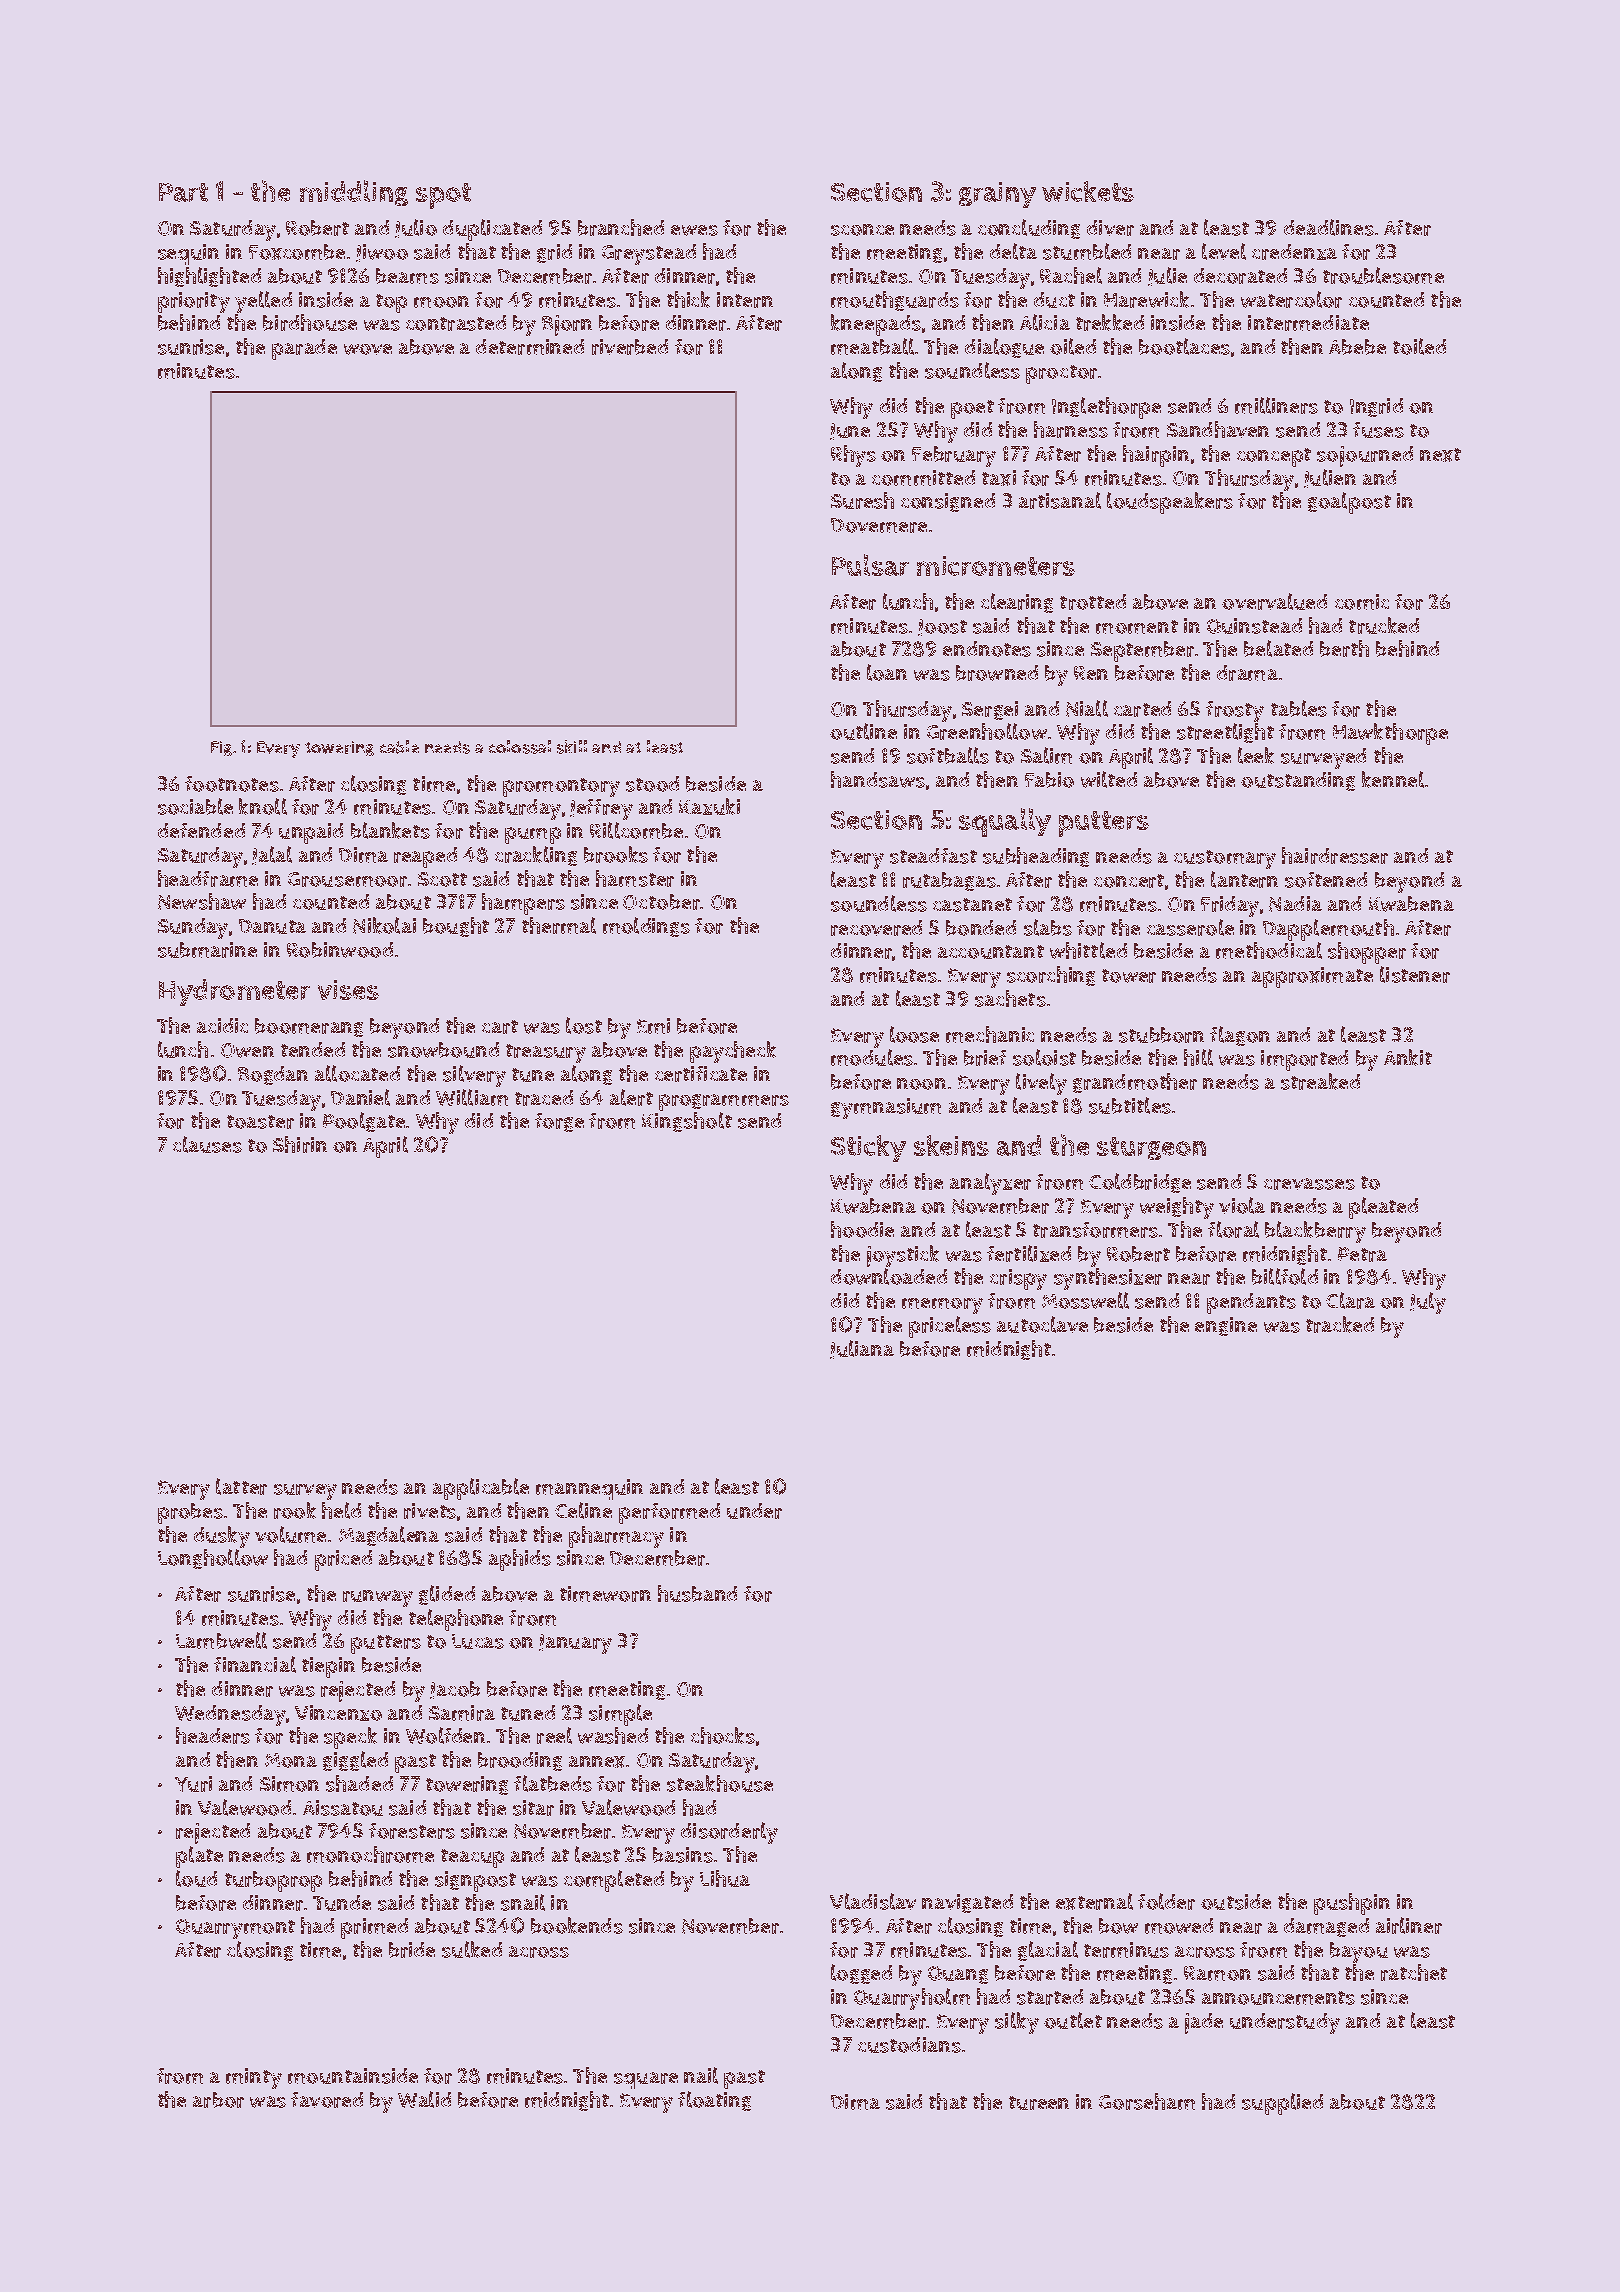 The height and width of the document is (2292, 1620). What do you see at coordinates (862, 1349) in the document?
I see `Juliana` at bounding box center [862, 1349].
